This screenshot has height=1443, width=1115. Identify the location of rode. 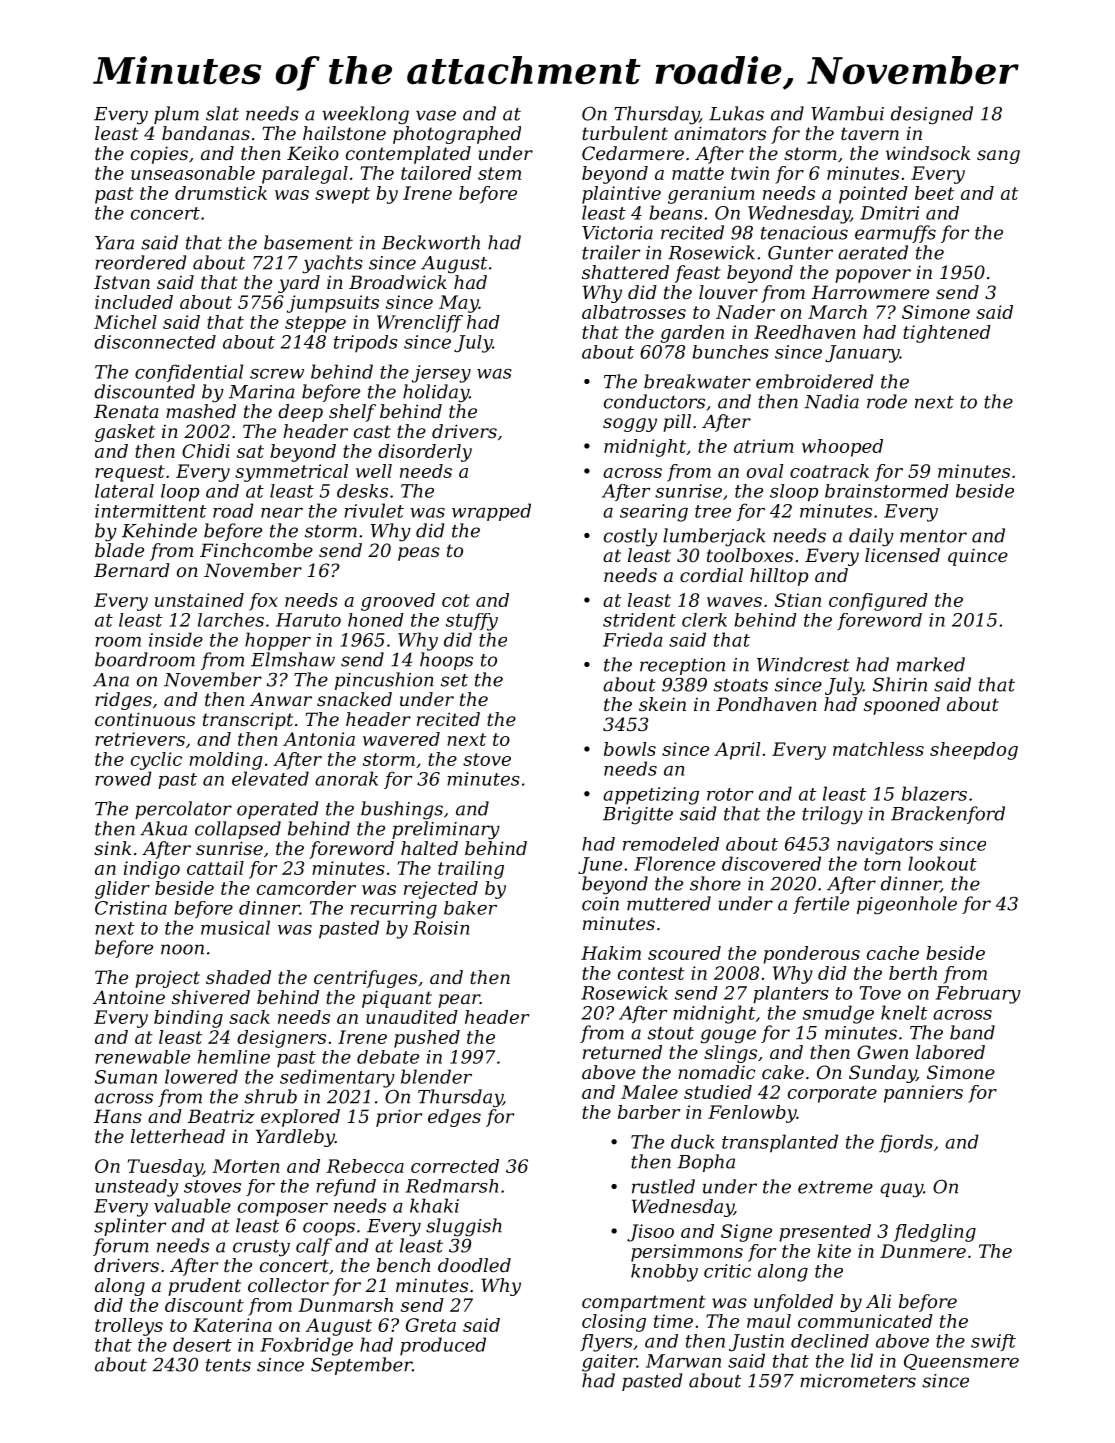
(887, 401).
